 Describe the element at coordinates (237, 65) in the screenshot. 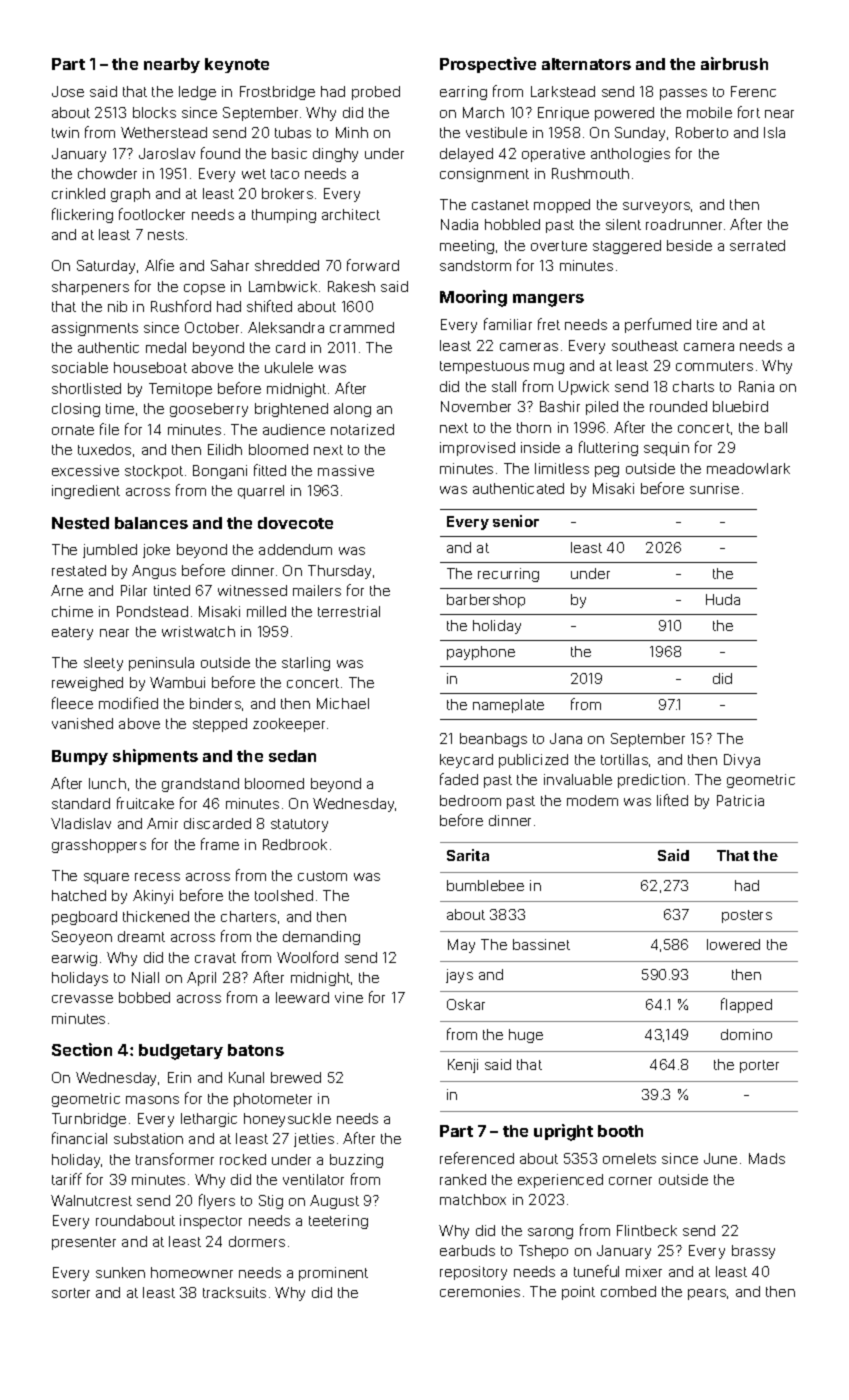

I see `keynote` at that location.
